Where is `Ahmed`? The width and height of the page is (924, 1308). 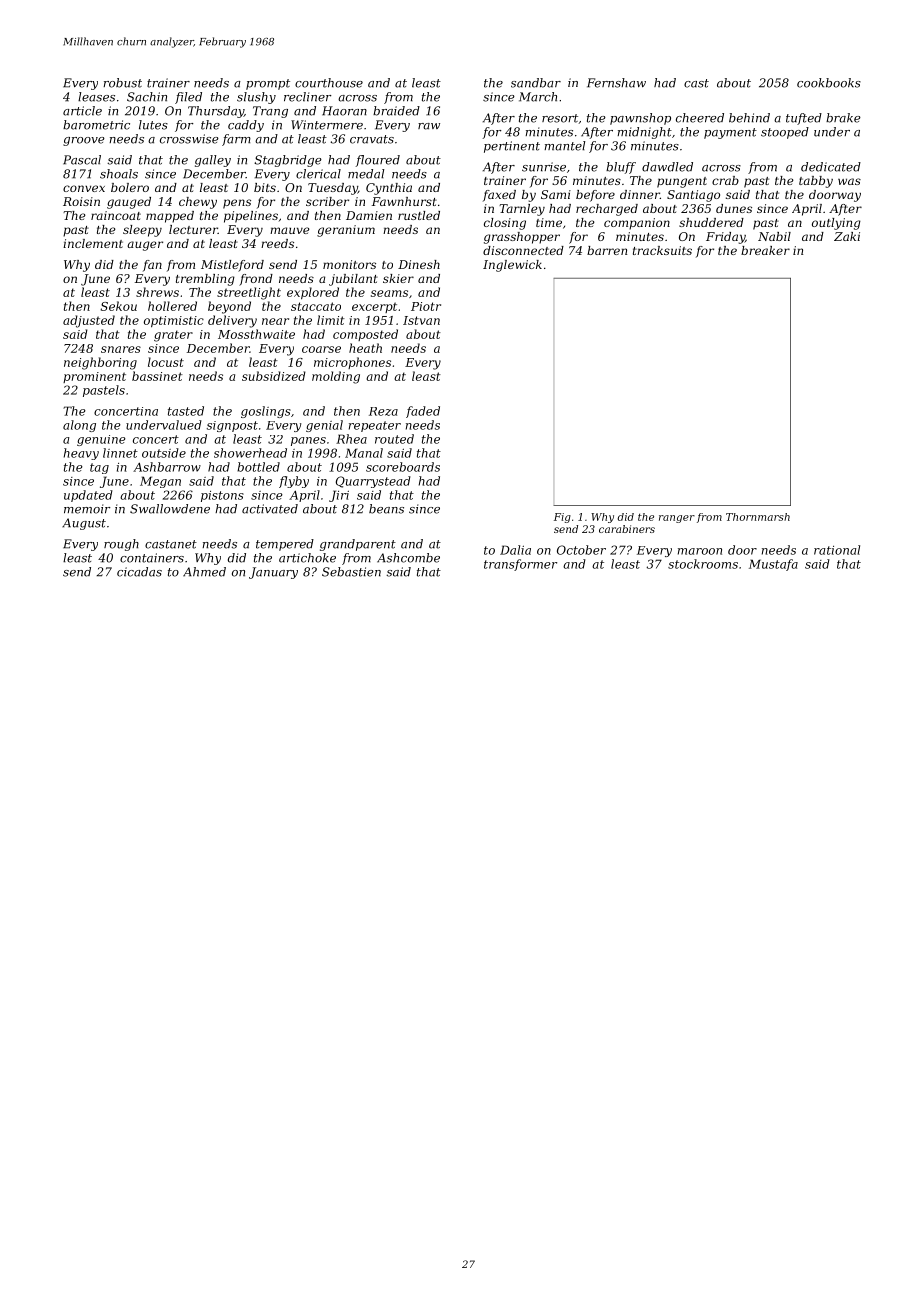 Ahmed is located at coordinates (204, 572).
